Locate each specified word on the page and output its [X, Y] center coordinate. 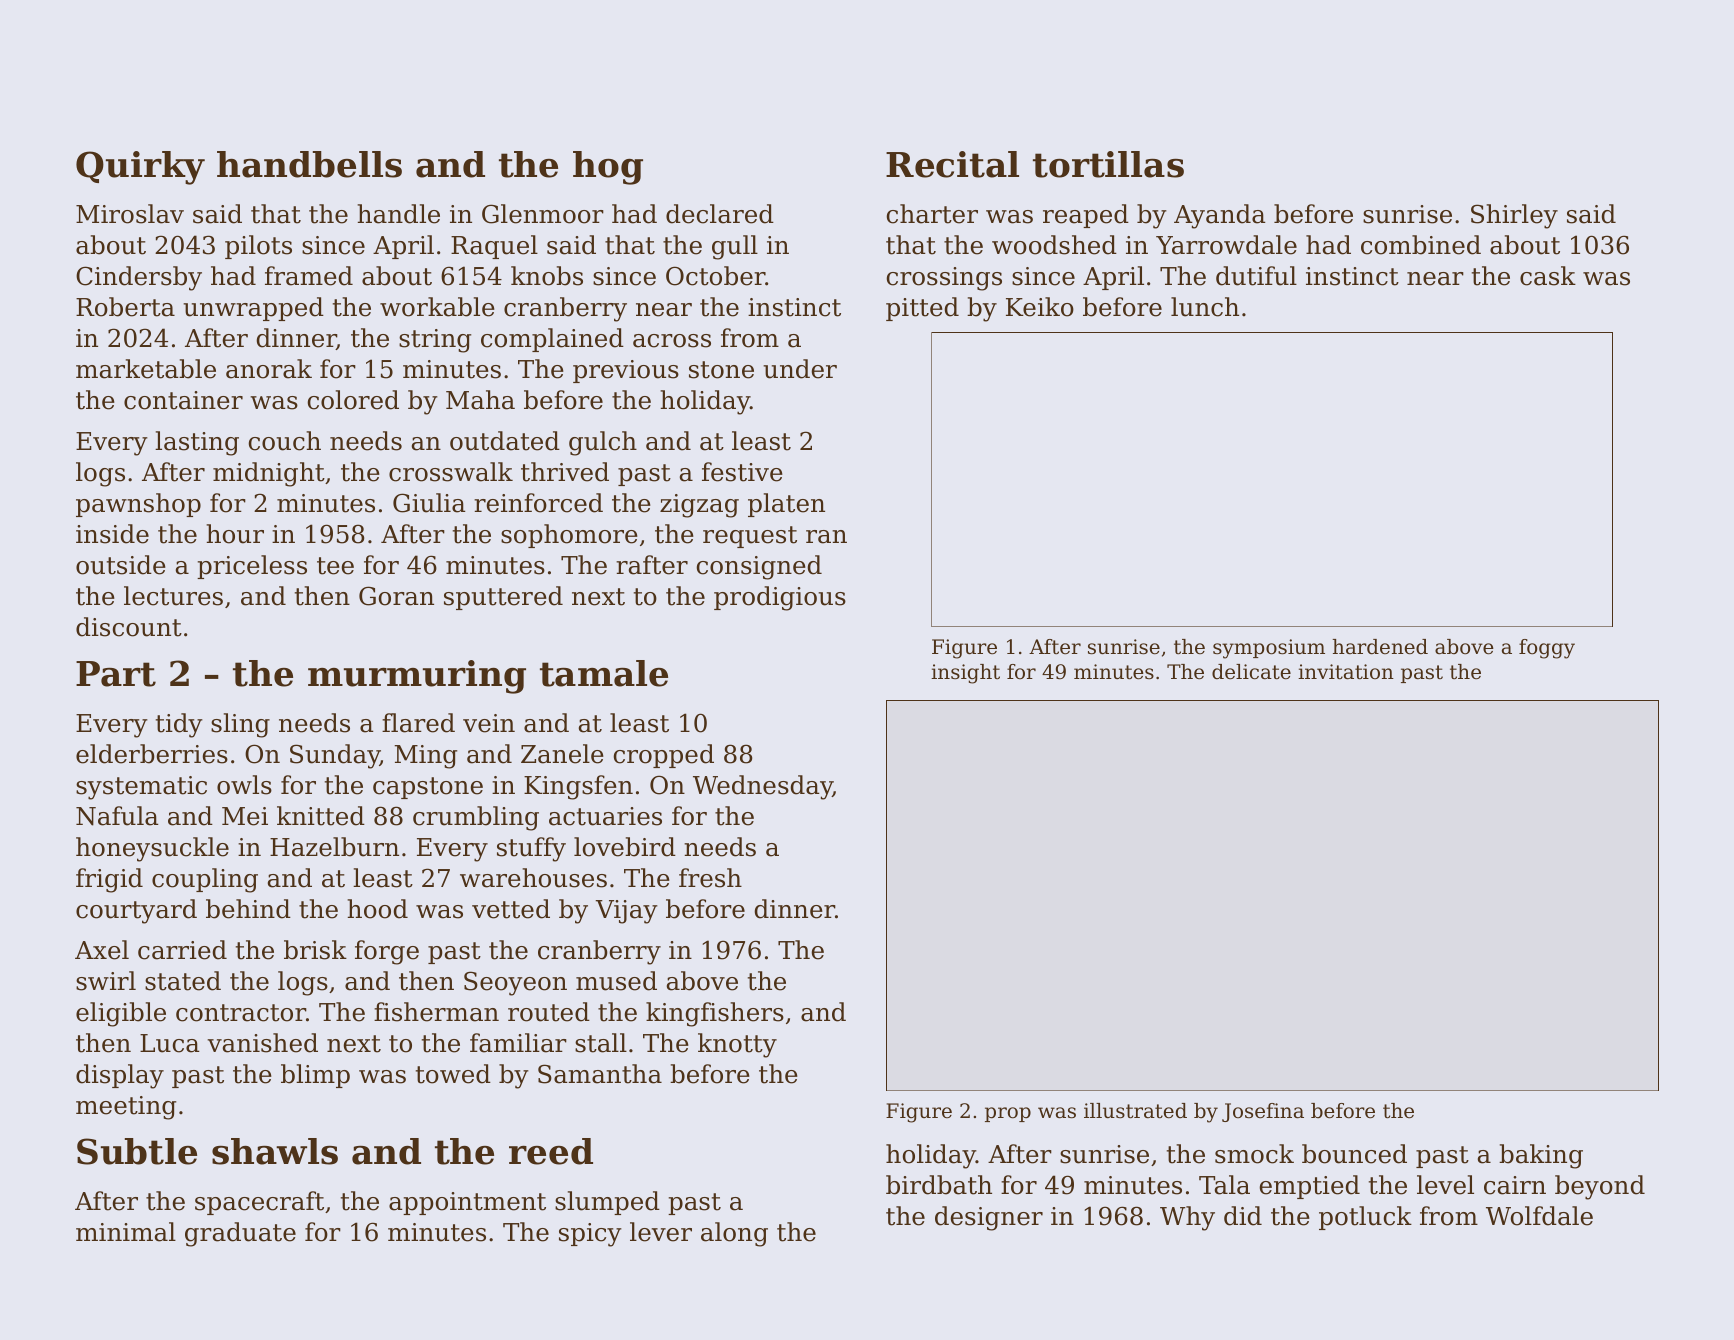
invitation [1346, 672]
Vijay [627, 912]
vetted [511, 909]
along [734, 1234]
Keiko [1040, 307]
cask [1548, 276]
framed [309, 276]
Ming [425, 757]
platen [786, 505]
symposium [1269, 649]
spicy [590, 1235]
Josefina [1263, 1112]
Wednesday [763, 787]
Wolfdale [1539, 1216]
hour [235, 534]
